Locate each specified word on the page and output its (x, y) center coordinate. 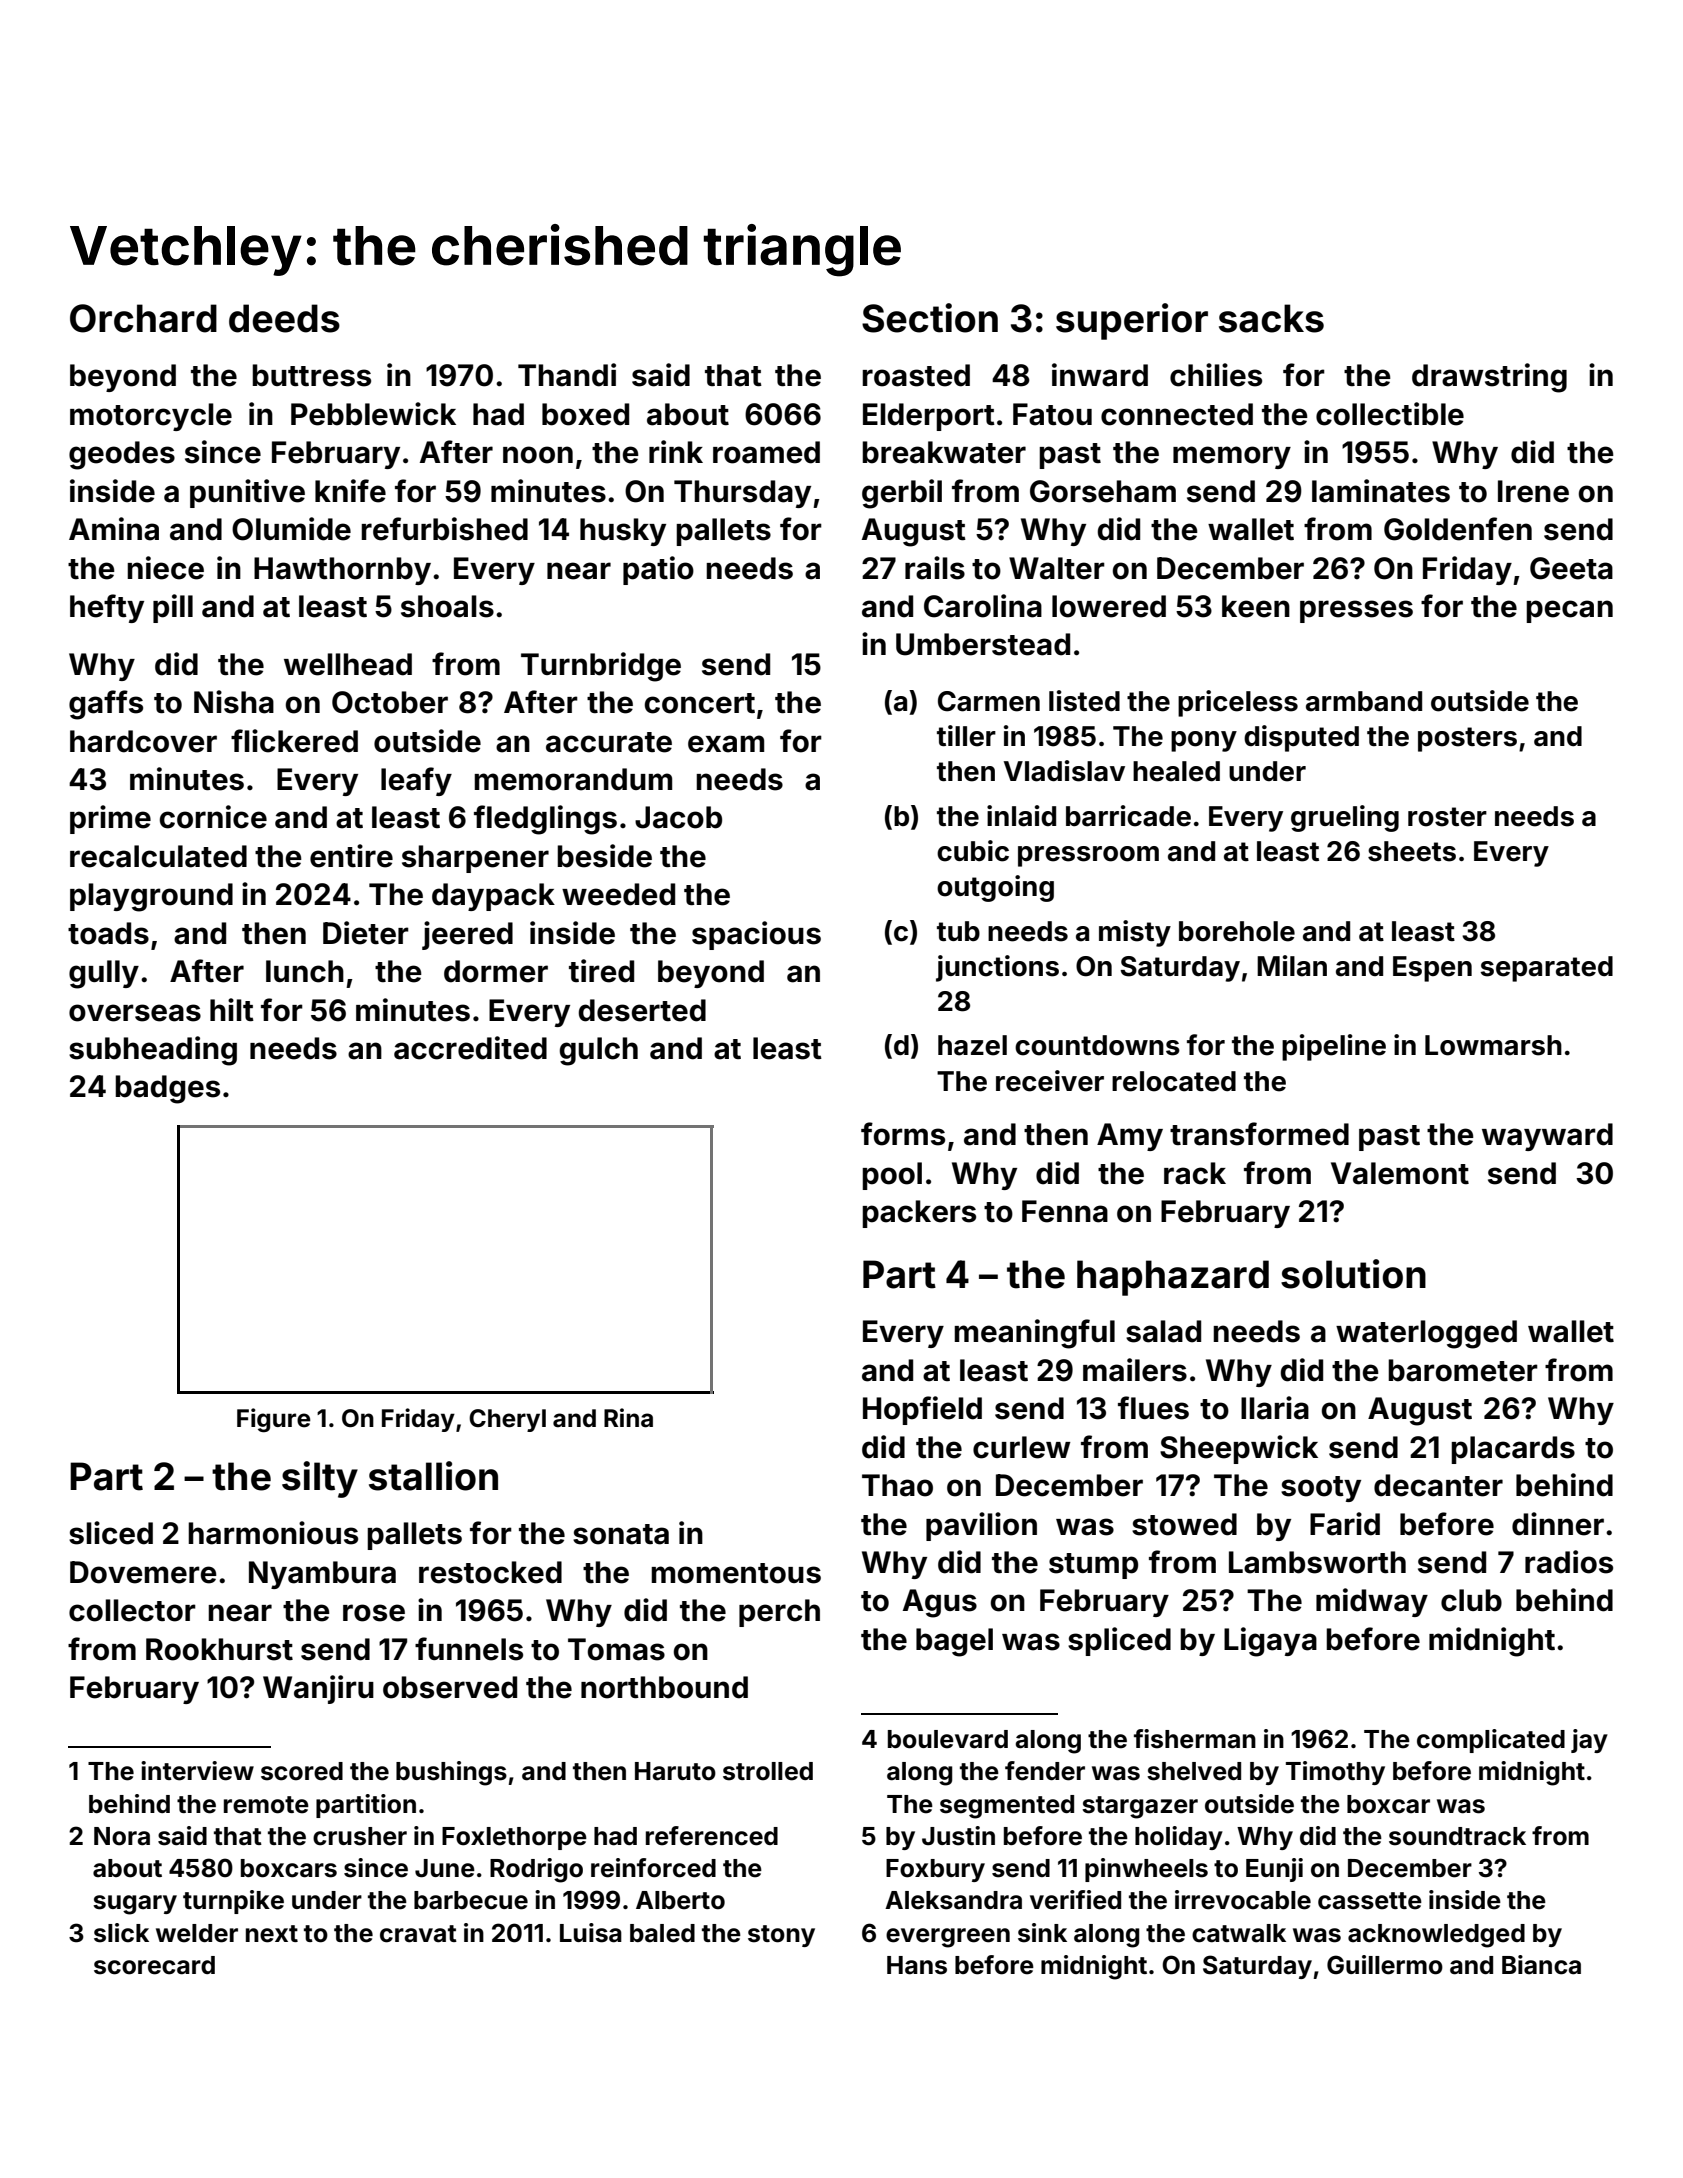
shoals (447, 606)
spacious (756, 935)
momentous (736, 1573)
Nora (122, 1836)
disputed (1301, 738)
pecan (1569, 611)
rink (676, 451)
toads (108, 933)
